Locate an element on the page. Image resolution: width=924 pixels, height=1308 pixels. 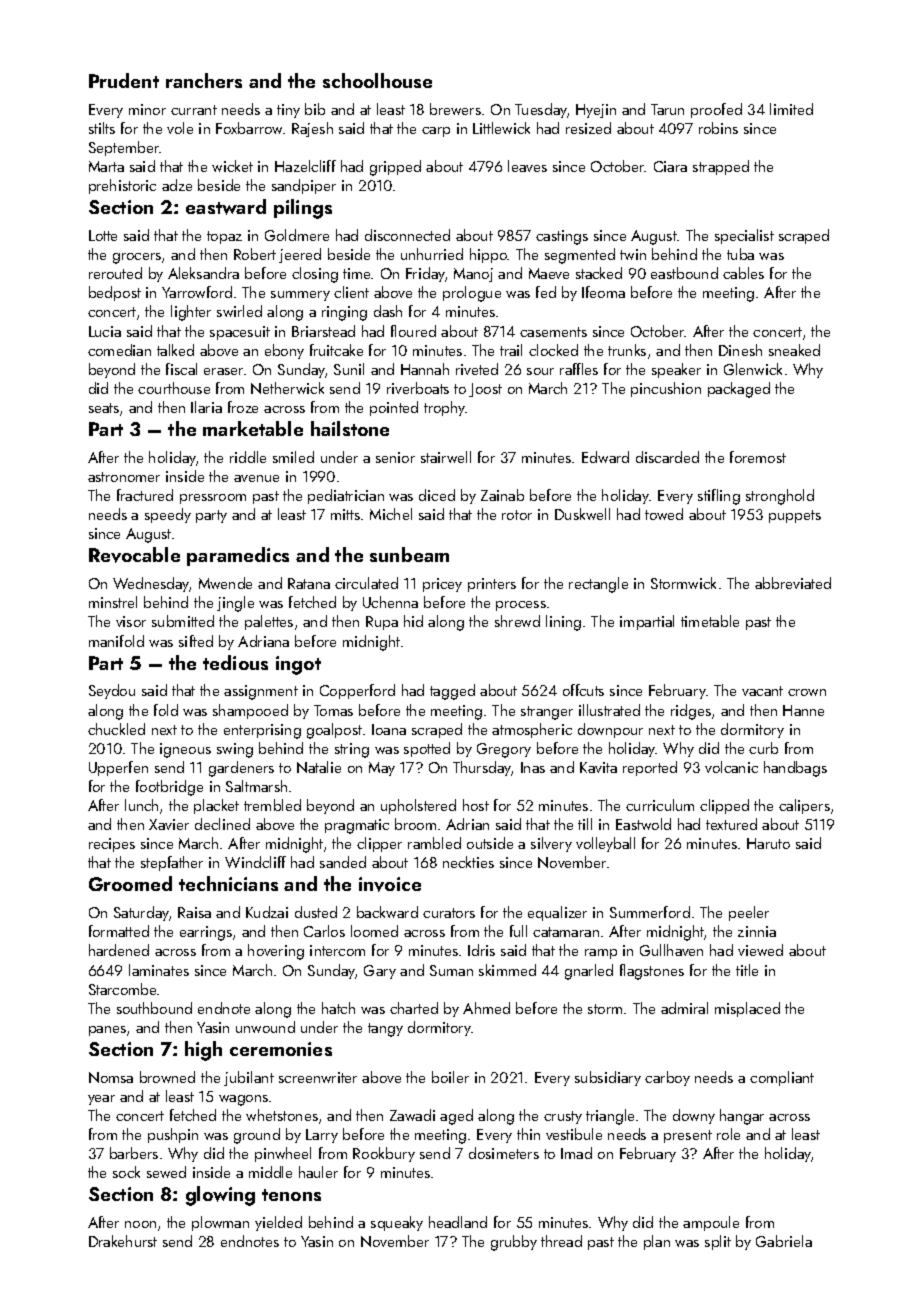
sneaked is located at coordinates (794, 350).
